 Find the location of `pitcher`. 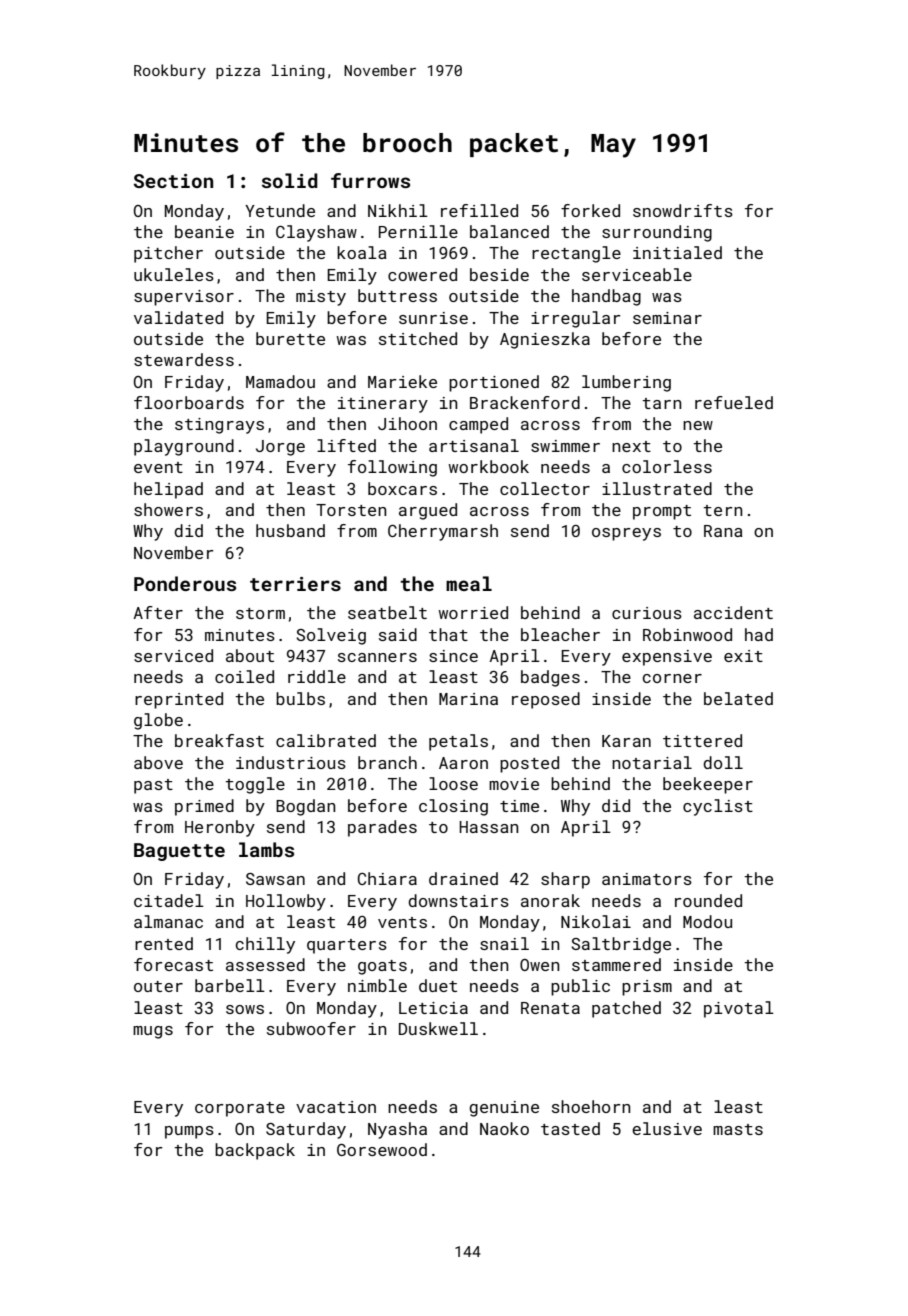

pitcher is located at coordinates (168, 254).
